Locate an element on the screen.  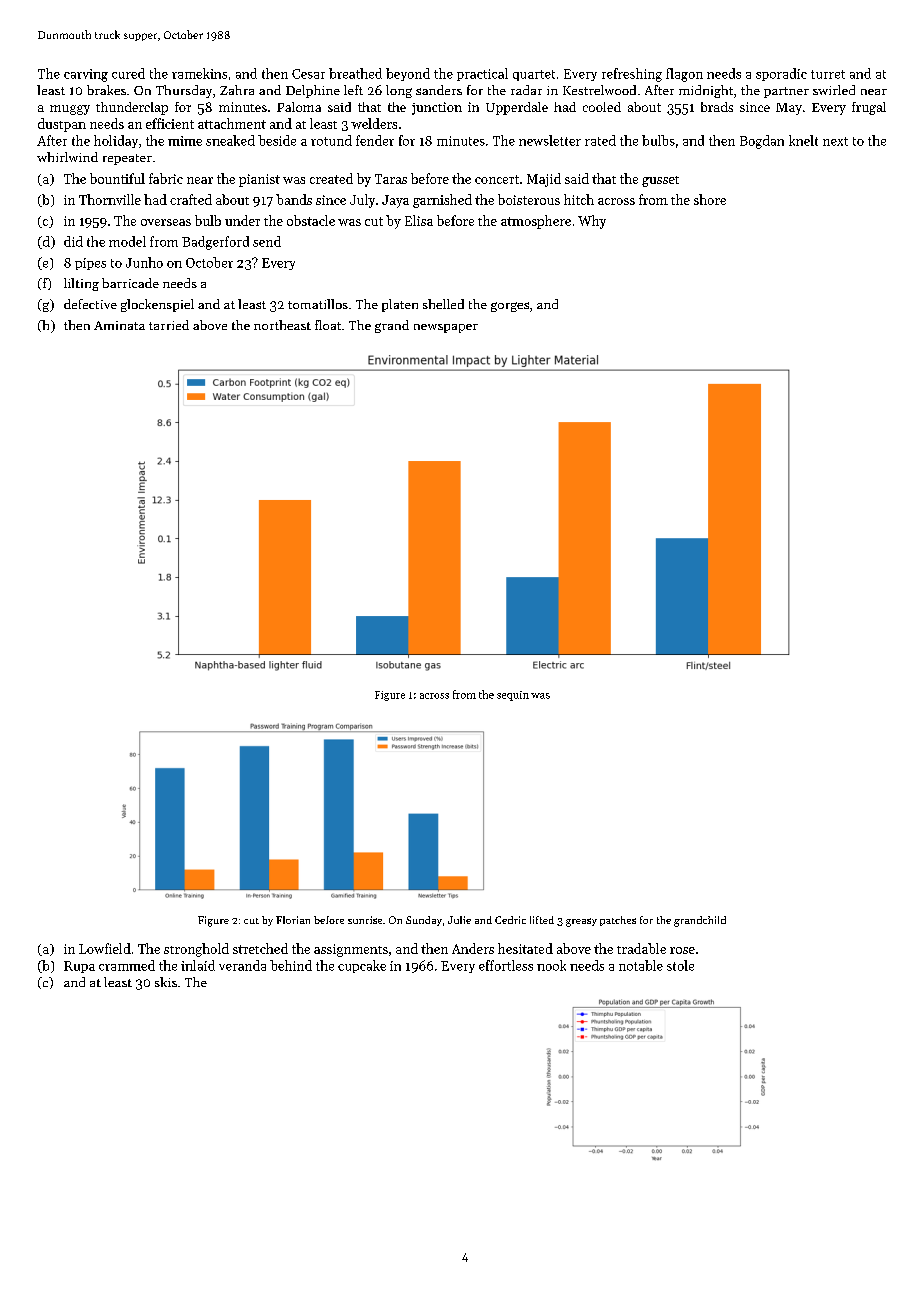
lifted is located at coordinates (542, 920).
